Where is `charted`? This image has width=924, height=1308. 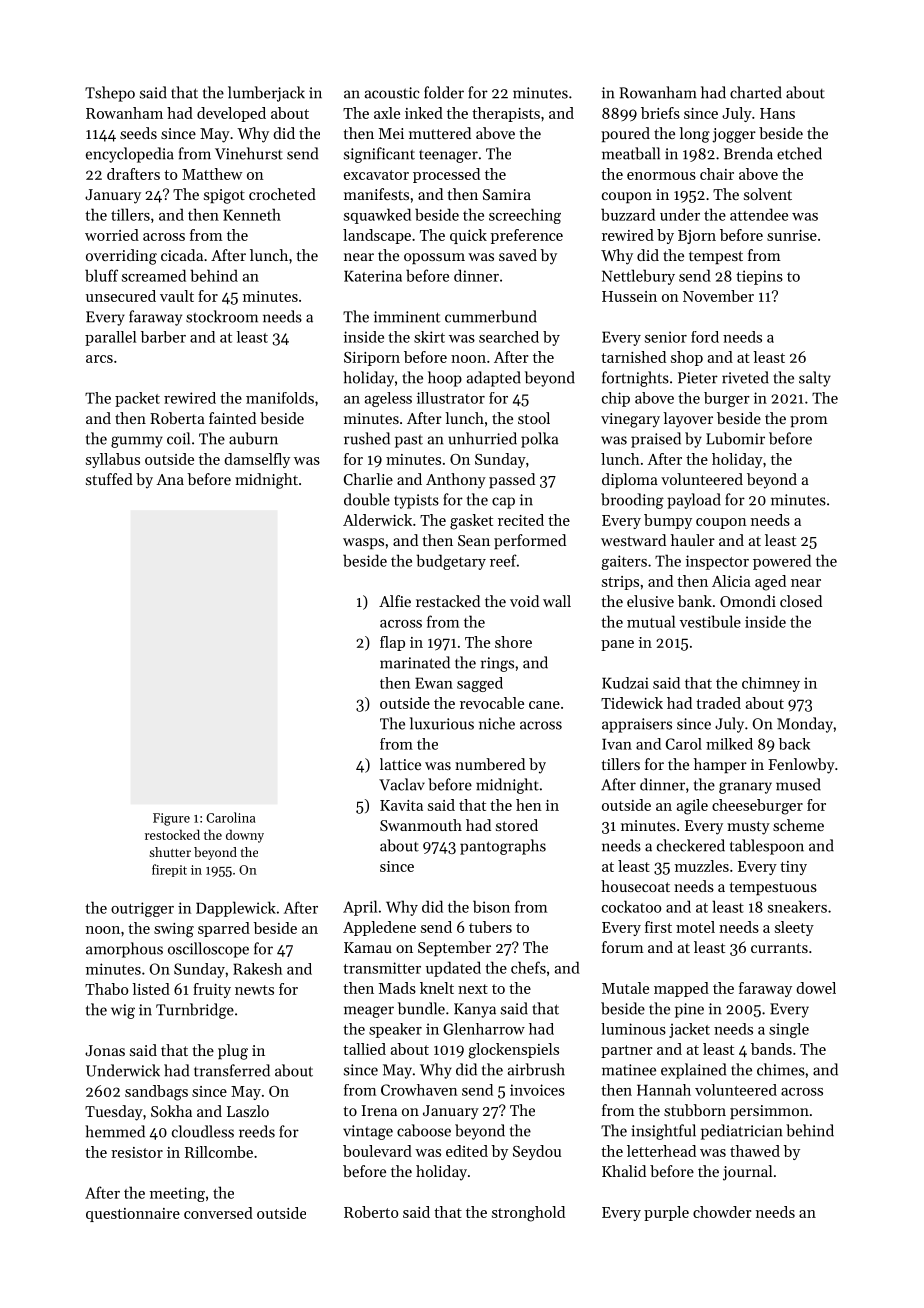
charted is located at coordinates (756, 92).
